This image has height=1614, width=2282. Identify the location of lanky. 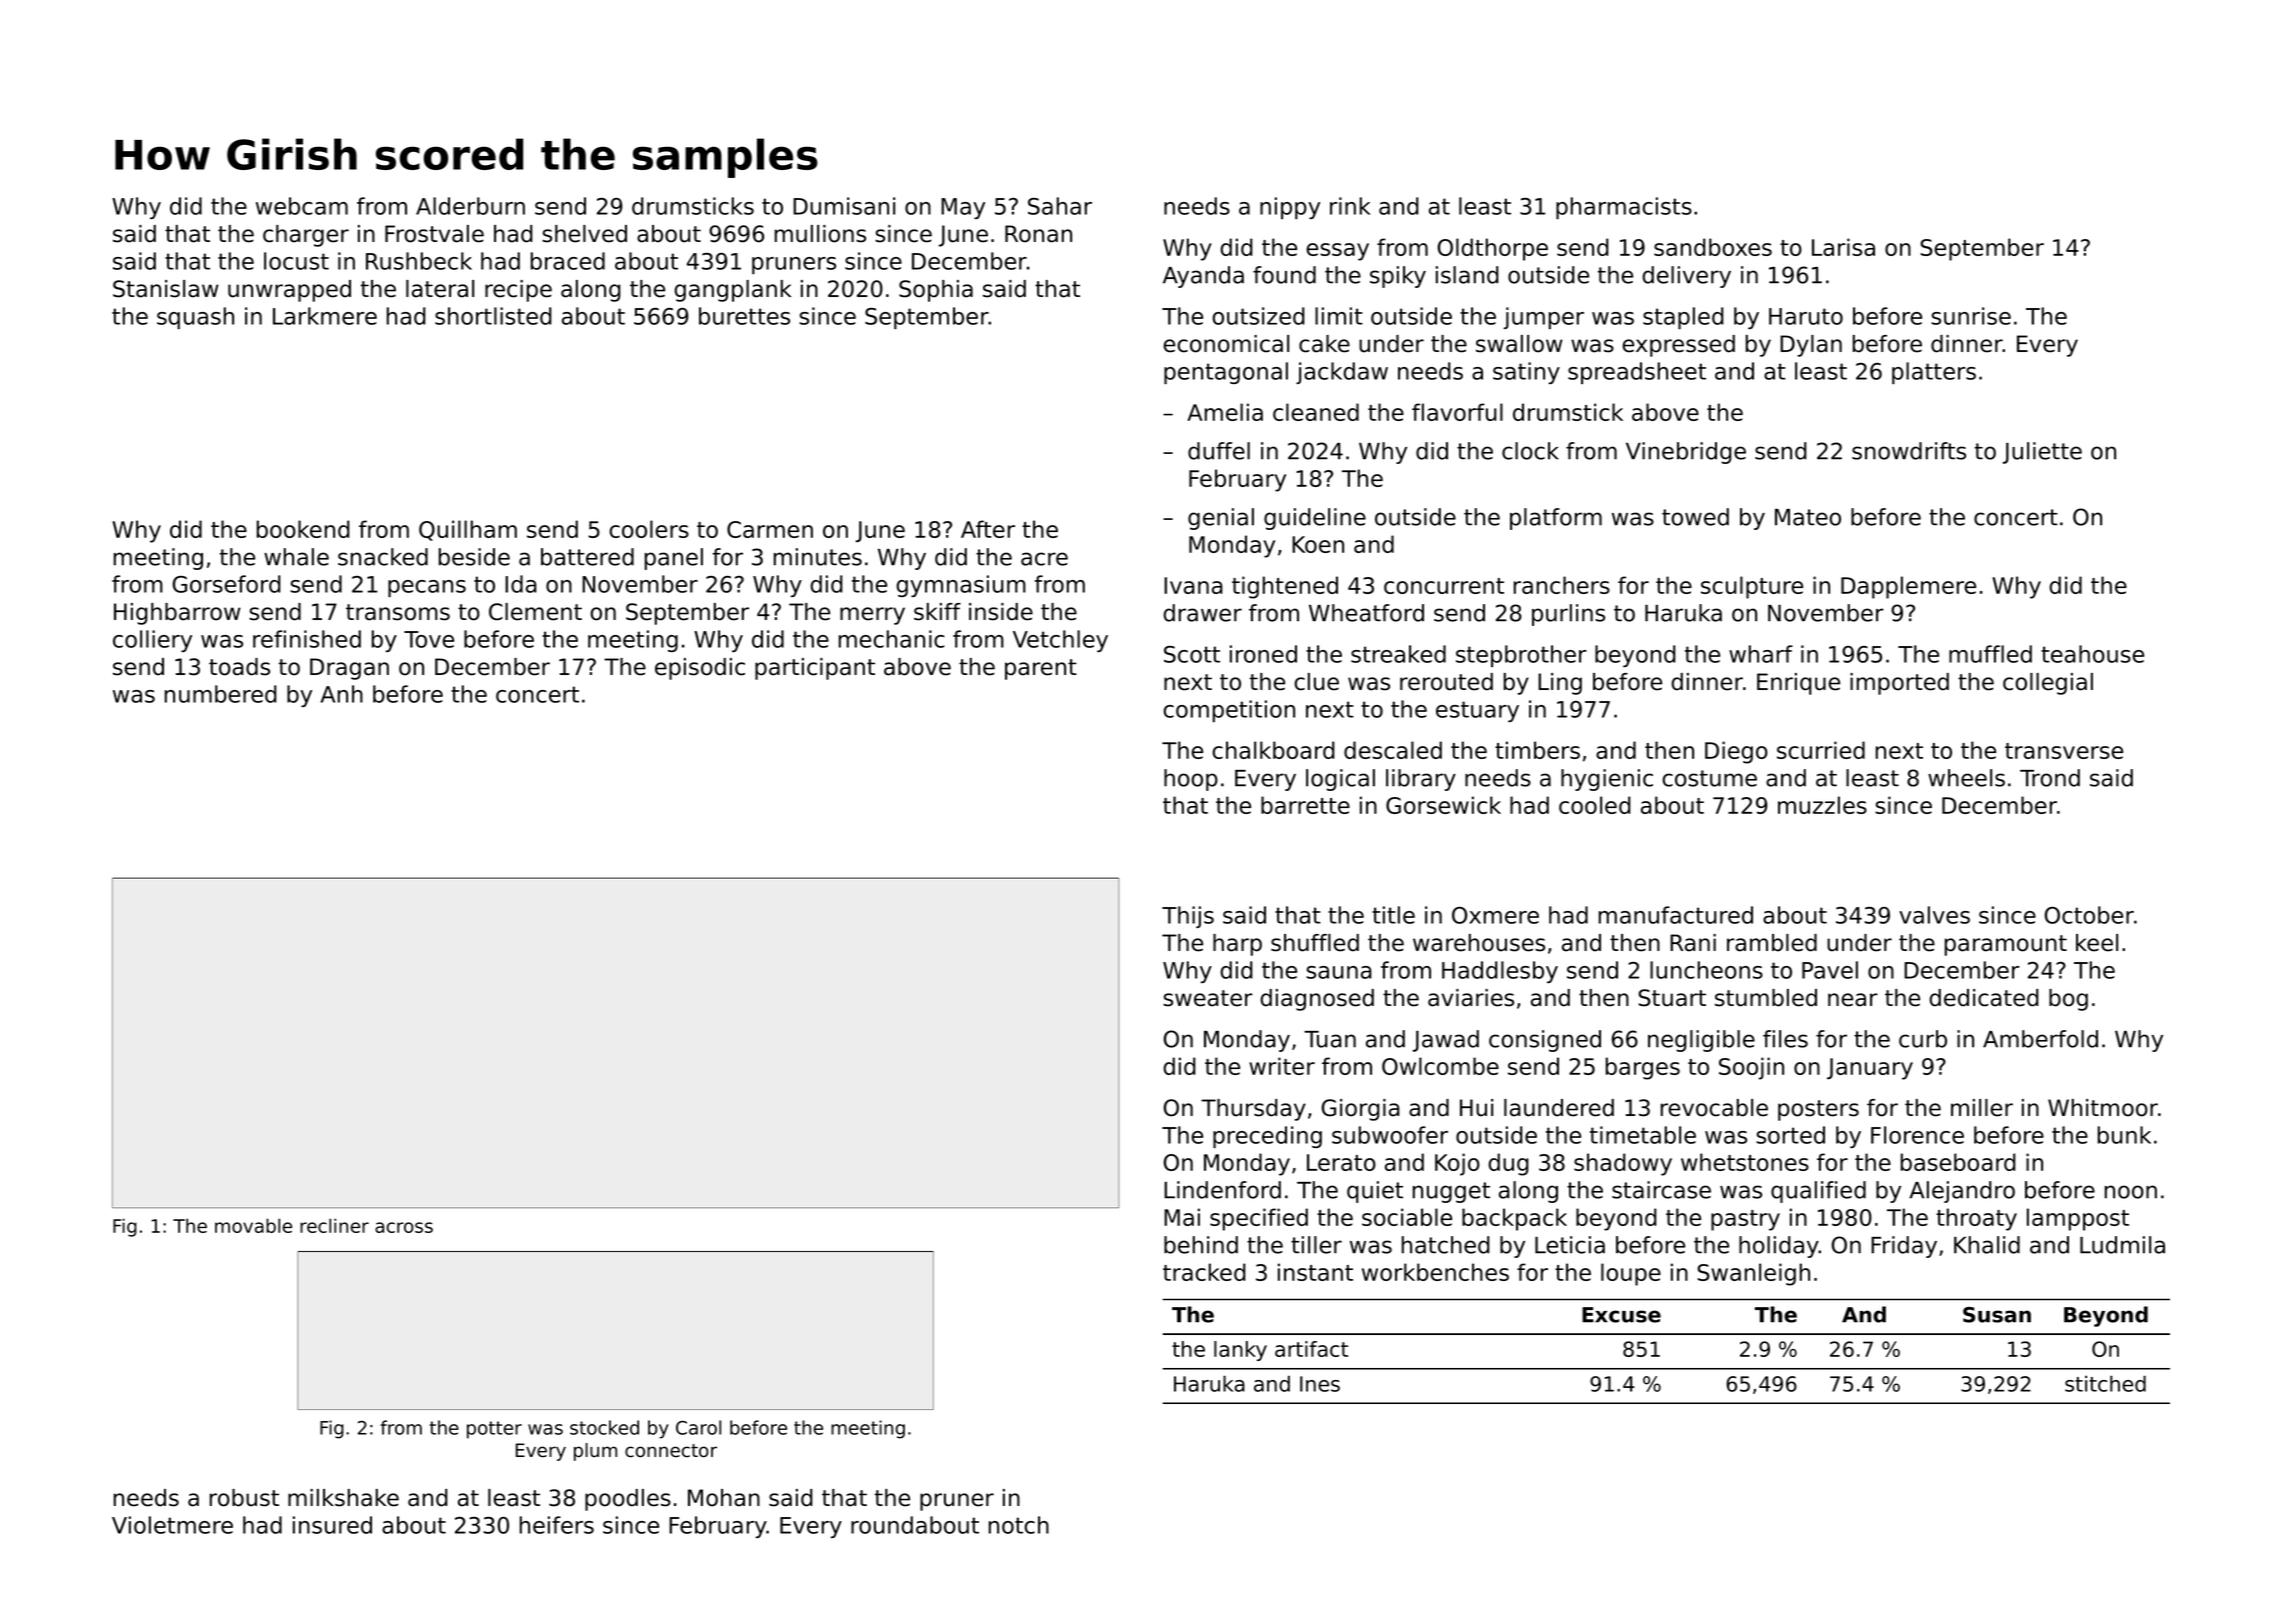
(1240, 1351).
